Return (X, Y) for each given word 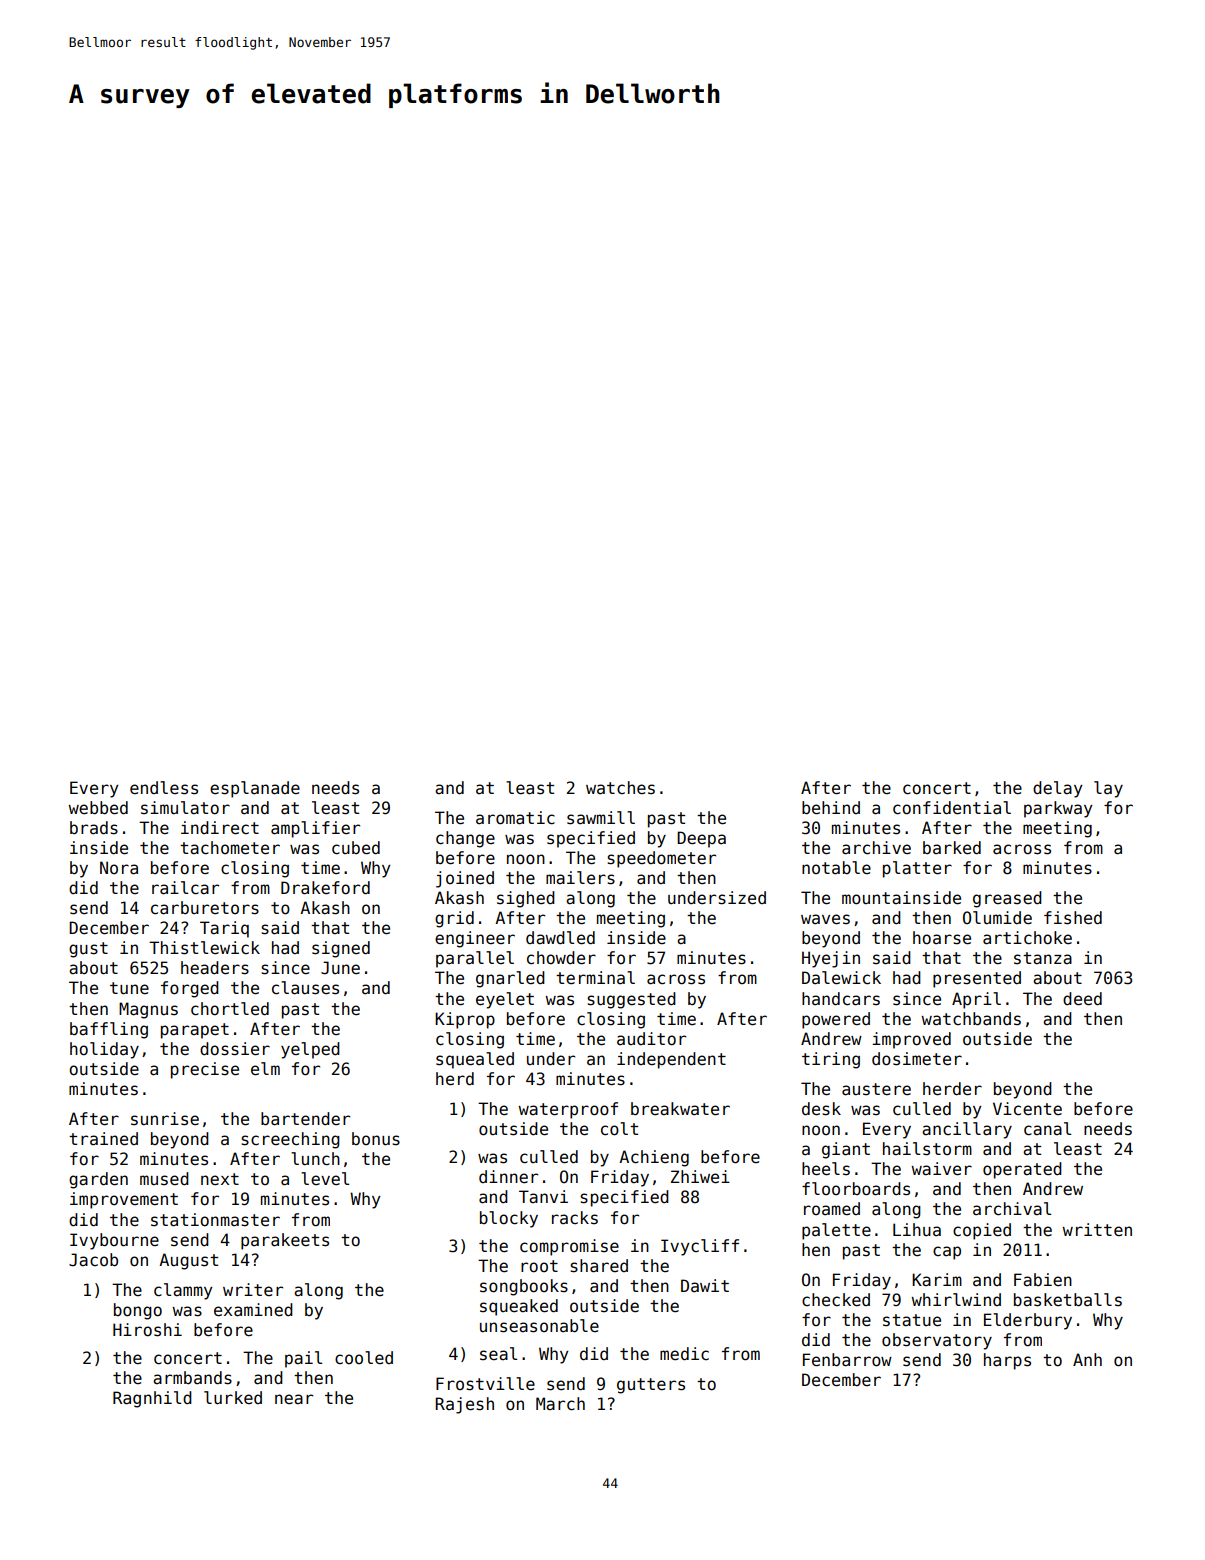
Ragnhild (152, 1399)
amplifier (315, 829)
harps (1007, 1361)
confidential (952, 808)
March (560, 1404)
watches (620, 788)
